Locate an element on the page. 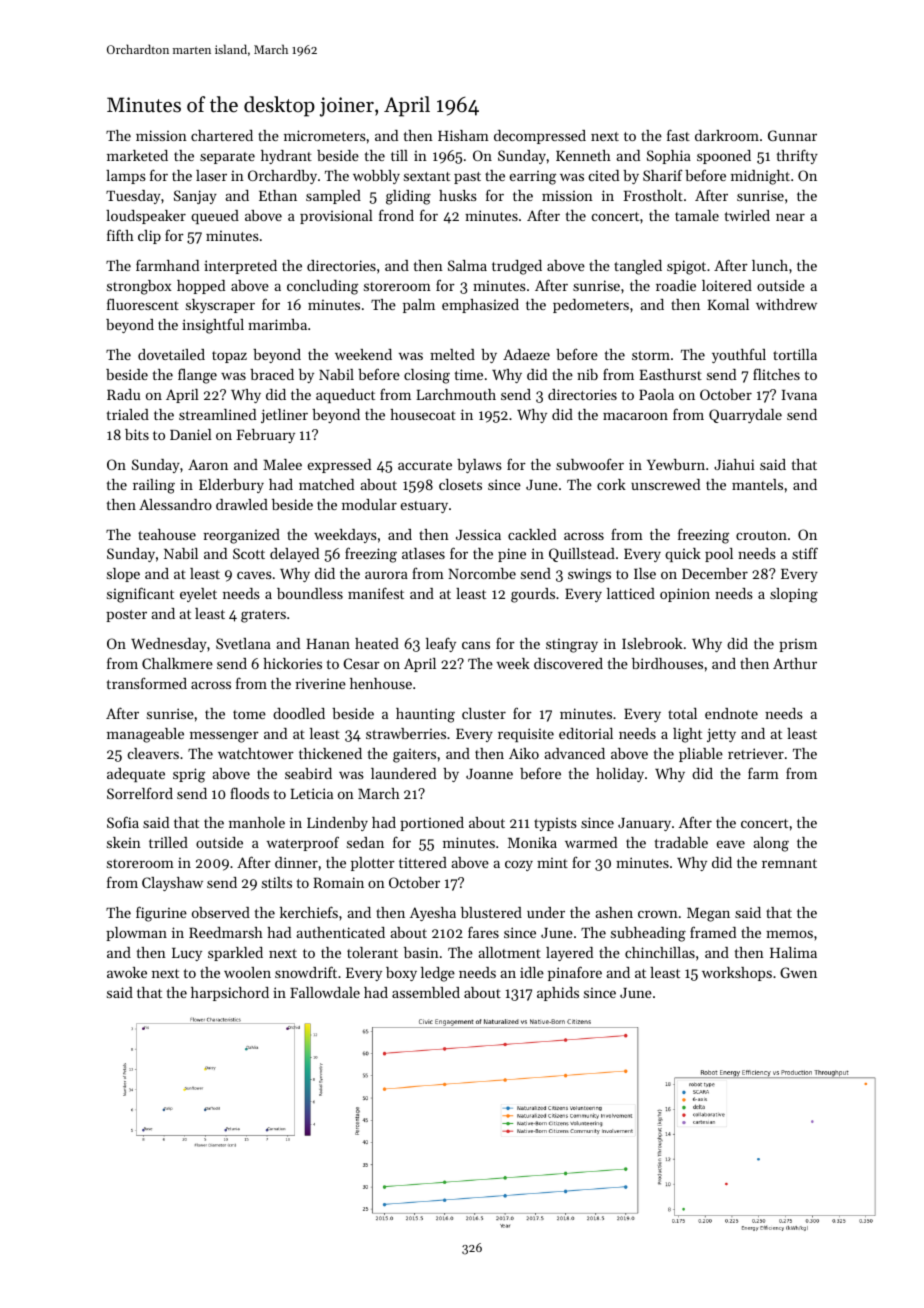  Gwen is located at coordinates (798, 972).
